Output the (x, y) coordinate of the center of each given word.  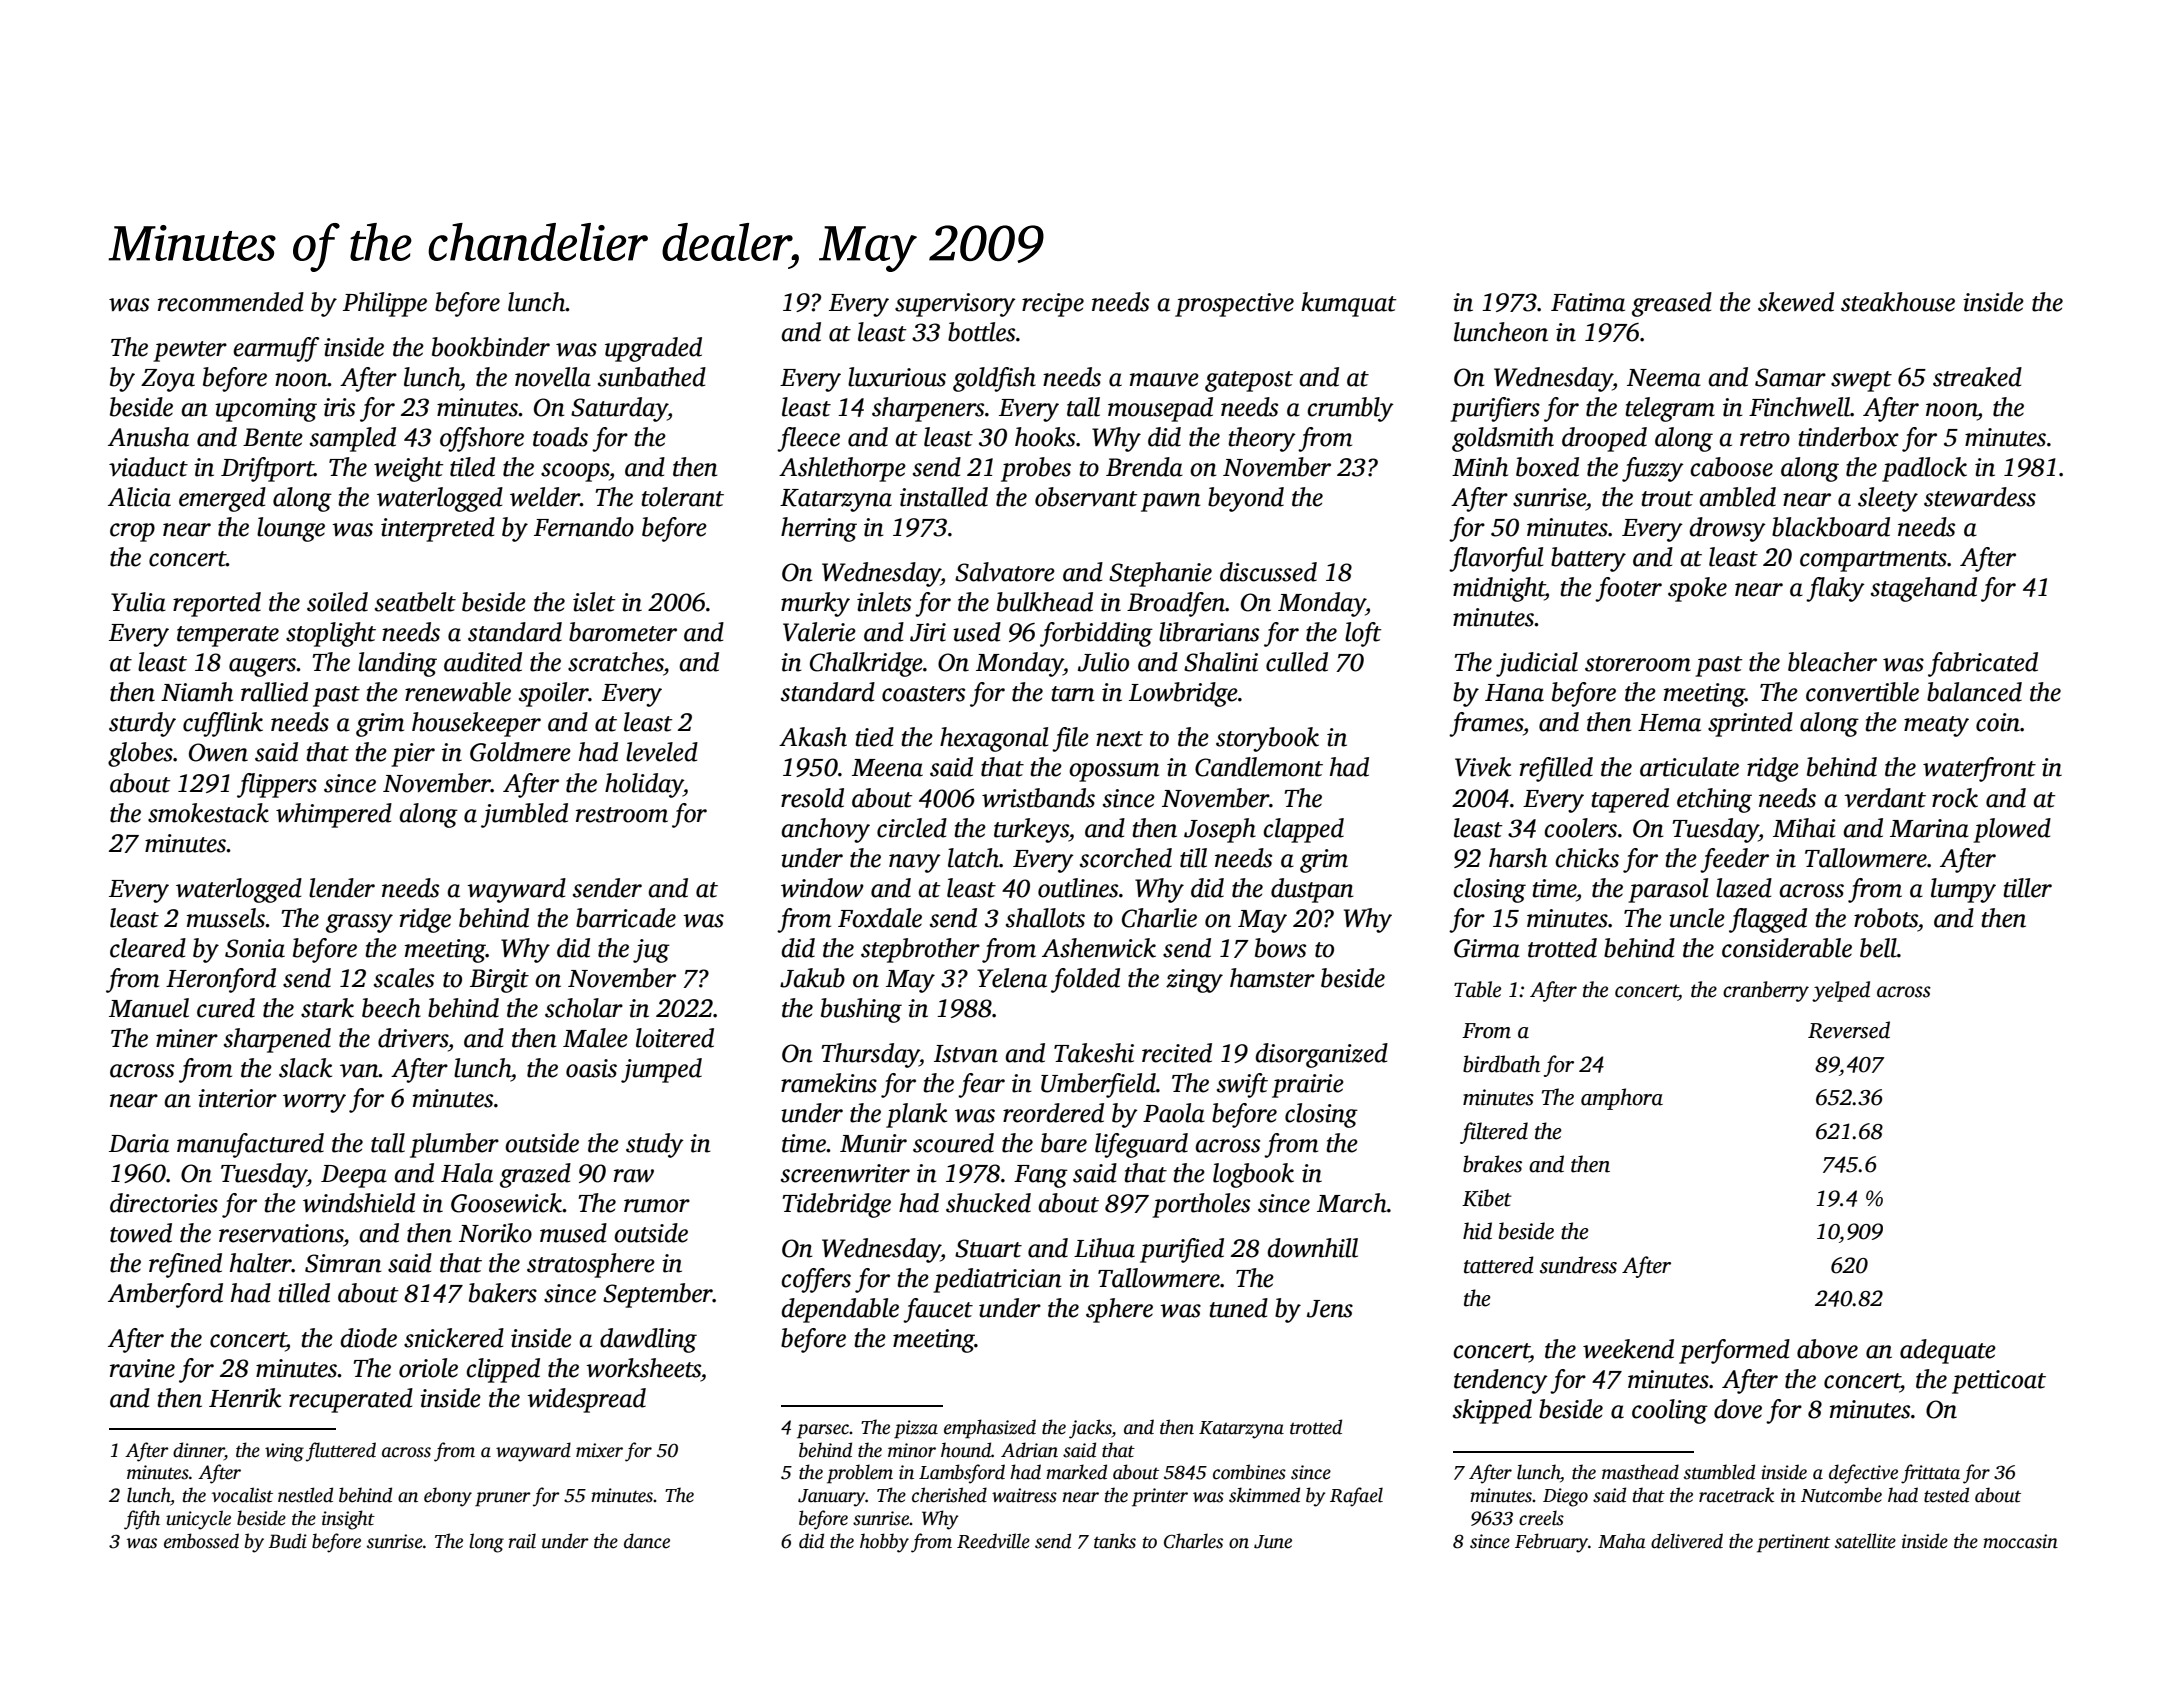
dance (647, 1541)
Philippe (385, 304)
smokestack (208, 813)
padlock (1924, 469)
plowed (2012, 830)
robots (1886, 918)
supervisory (955, 305)
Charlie (1159, 918)
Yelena (1012, 978)
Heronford (221, 980)
